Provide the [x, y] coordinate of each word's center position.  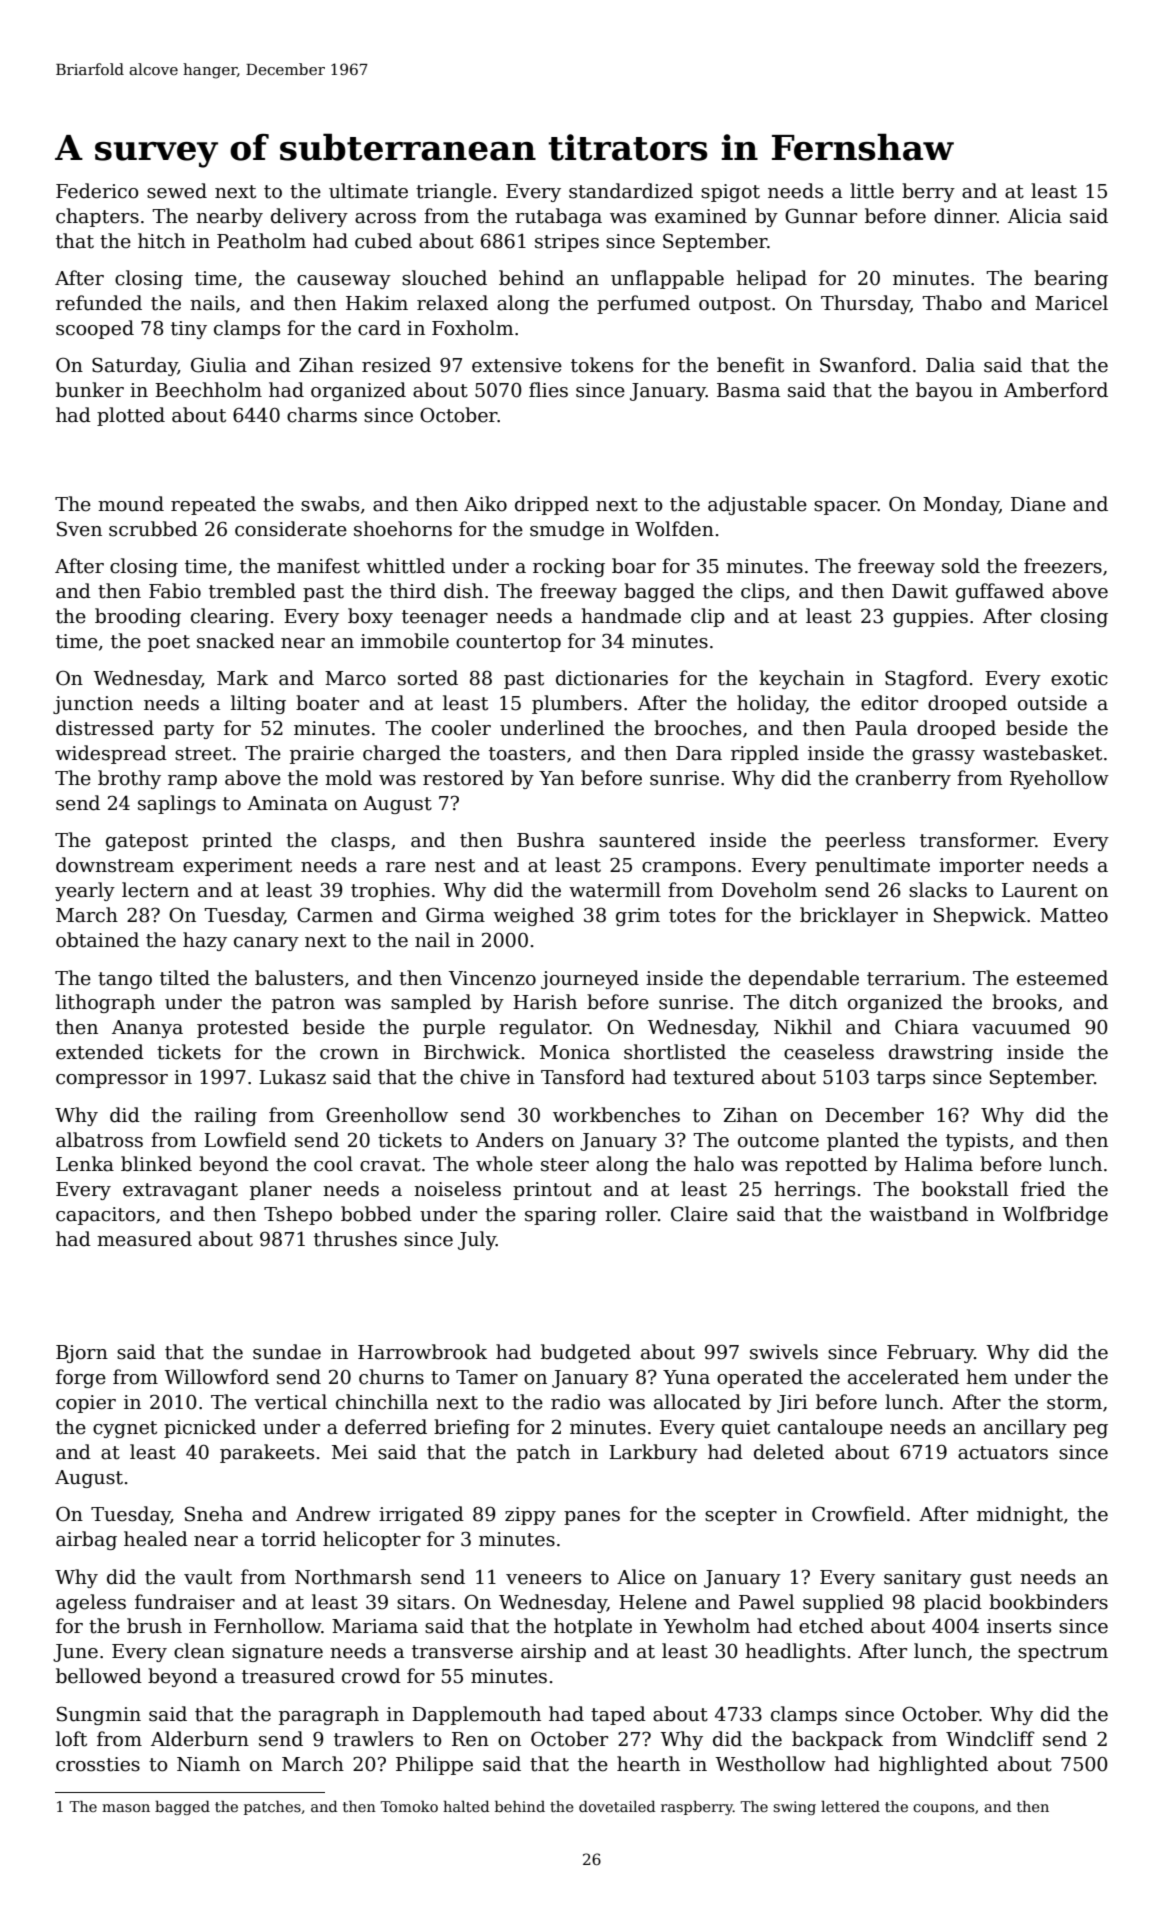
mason [126, 1808]
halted [466, 1806]
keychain [802, 679]
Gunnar [821, 216]
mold [348, 778]
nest [455, 866]
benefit [750, 365]
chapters [97, 217]
